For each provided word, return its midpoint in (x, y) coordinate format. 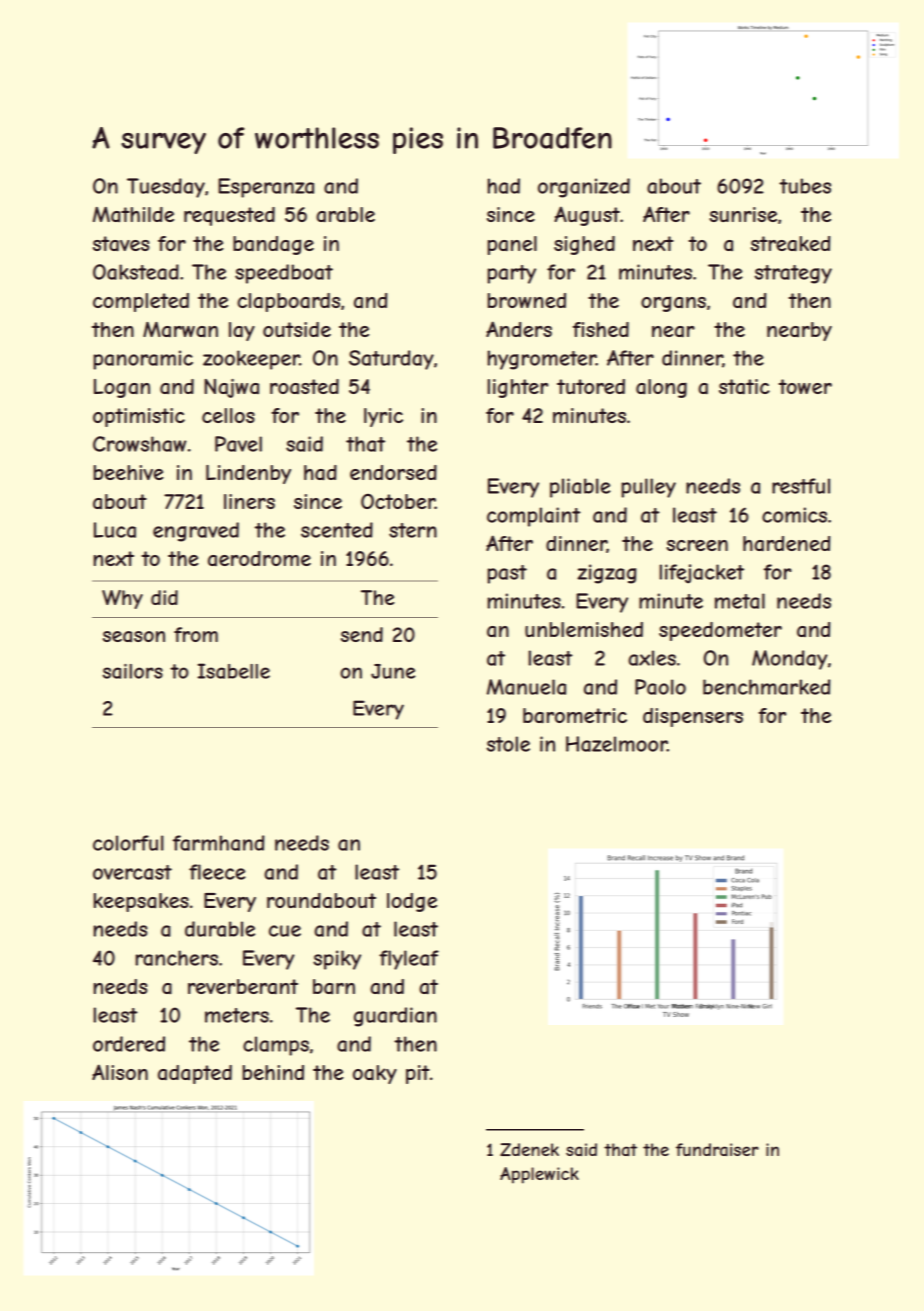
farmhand (218, 843)
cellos (228, 415)
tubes (805, 186)
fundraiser (717, 1150)
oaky (375, 1074)
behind (273, 1072)
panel (512, 245)
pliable (580, 488)
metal (740, 601)
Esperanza (266, 188)
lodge (412, 902)
